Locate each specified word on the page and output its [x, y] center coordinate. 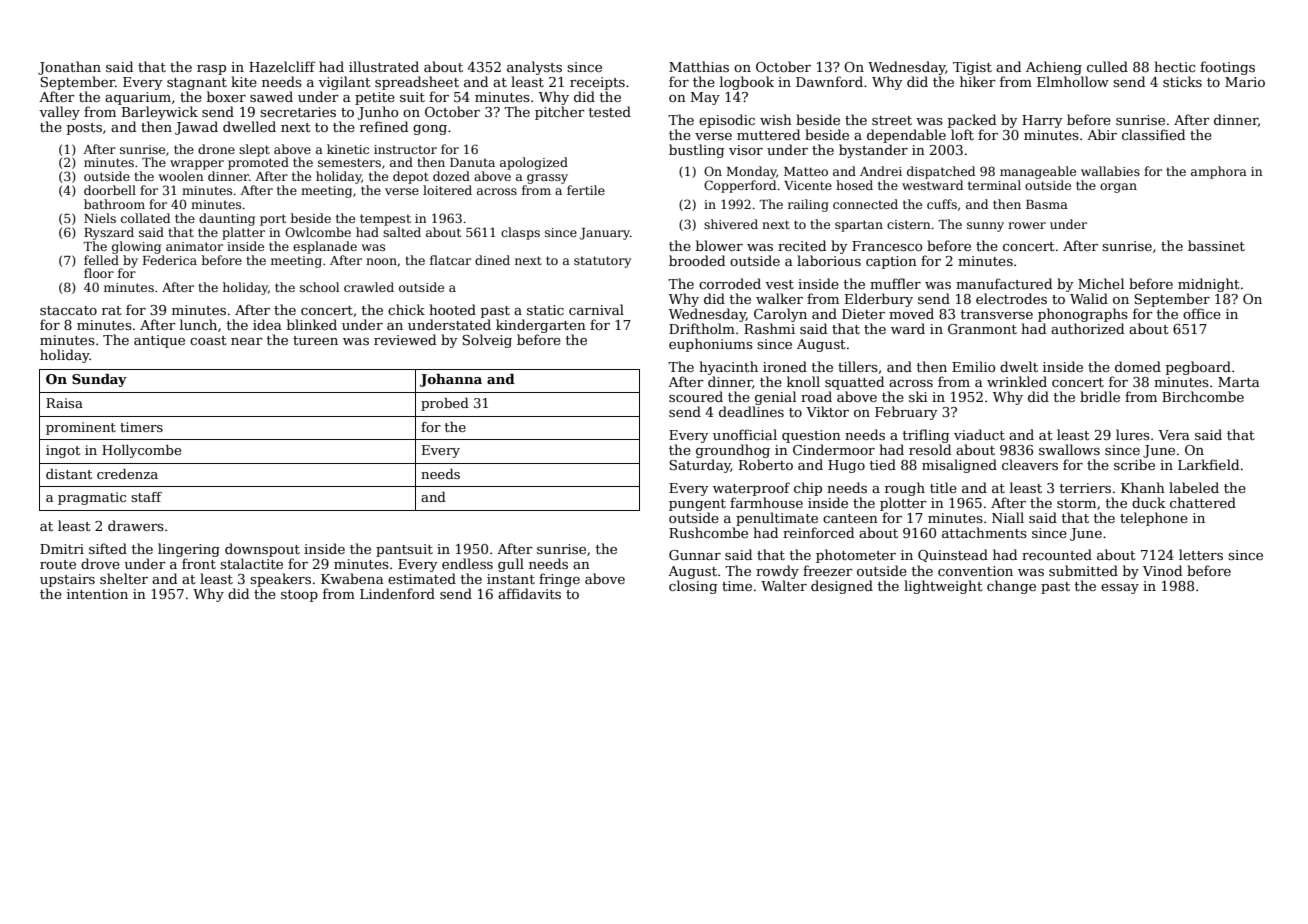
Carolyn [780, 315]
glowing [136, 247]
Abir [1102, 134]
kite [244, 81]
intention [97, 594]
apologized [534, 163]
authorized [1087, 328]
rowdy [777, 572]
